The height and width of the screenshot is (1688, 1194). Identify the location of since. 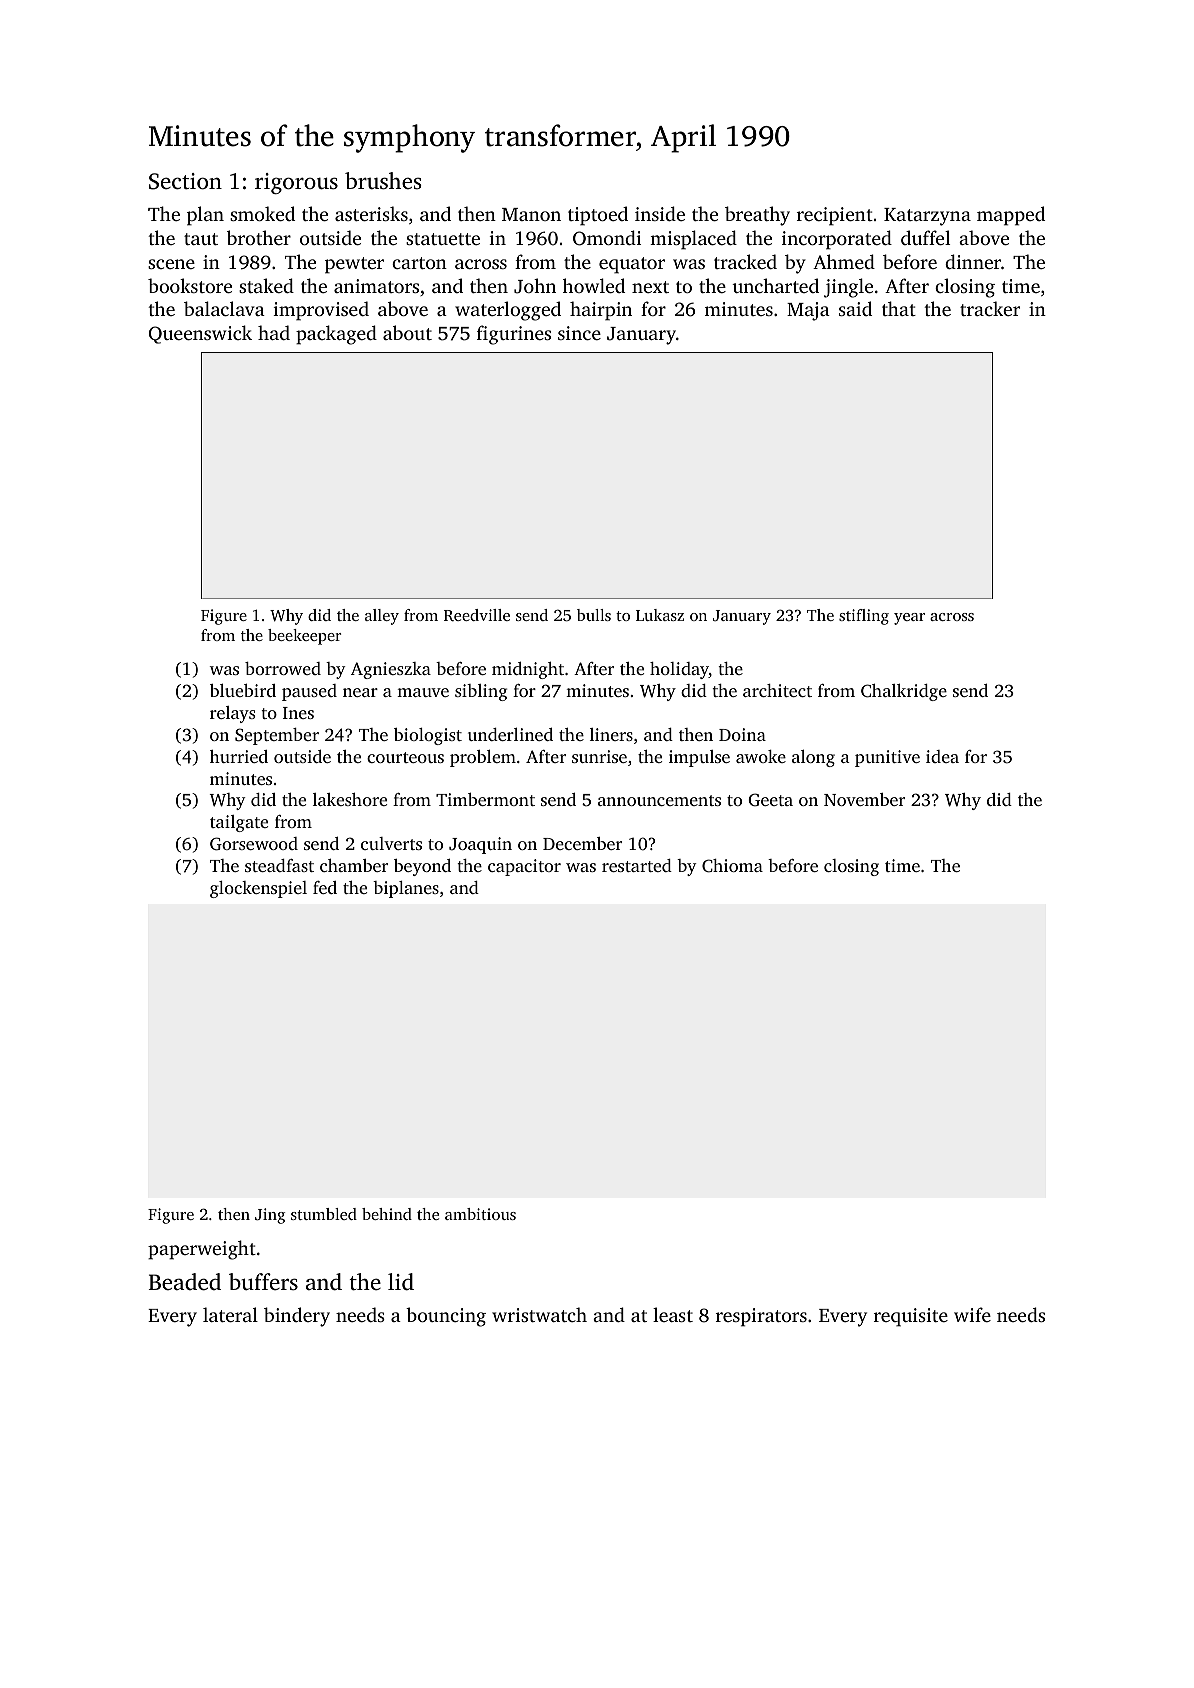
(579, 333).
